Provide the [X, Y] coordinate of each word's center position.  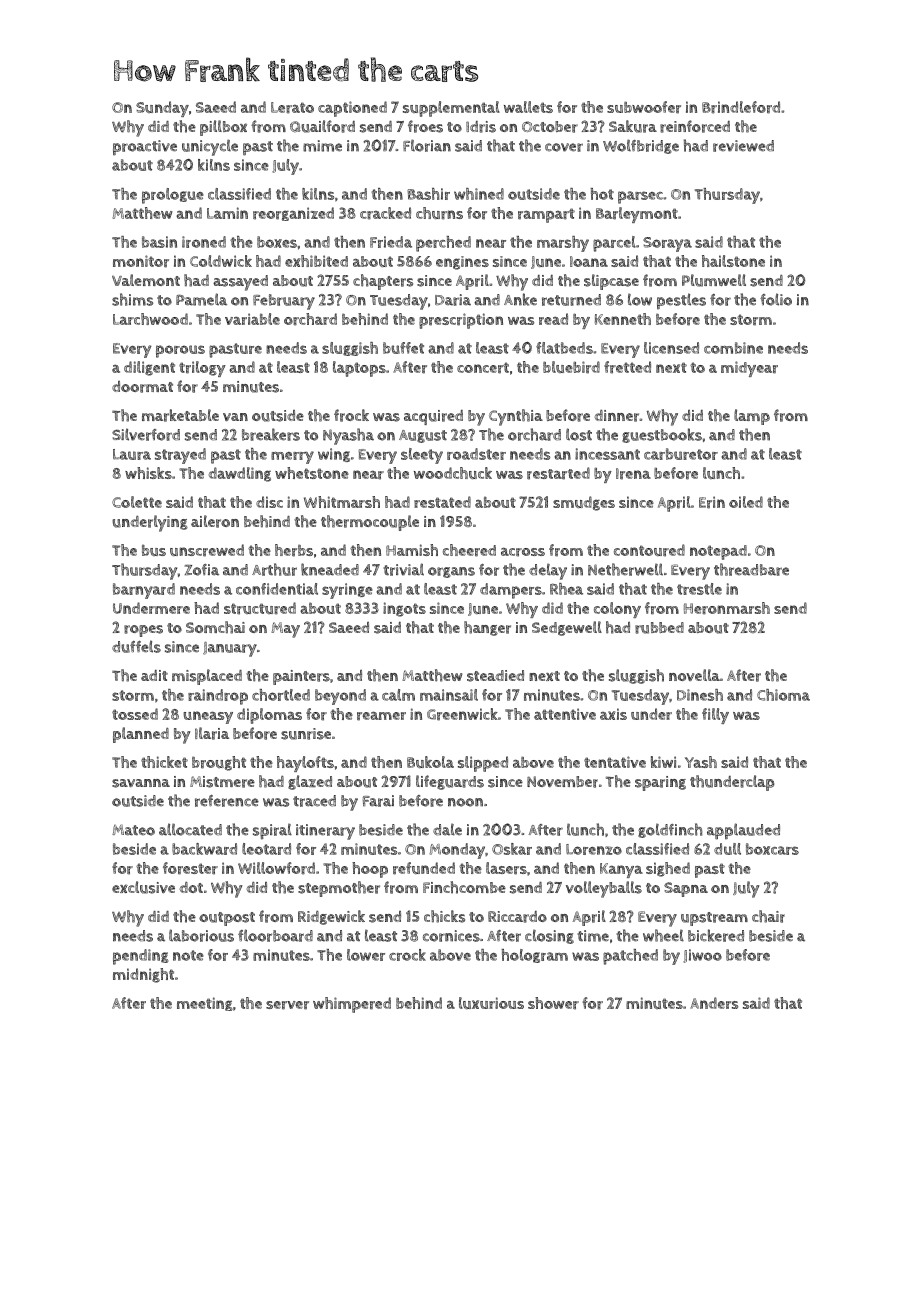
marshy [563, 244]
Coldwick [221, 261]
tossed [135, 714]
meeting [205, 1004]
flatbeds [564, 348]
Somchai [215, 627]
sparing [660, 783]
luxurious [491, 1003]
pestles [681, 301]
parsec [640, 197]
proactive [145, 147]
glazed [310, 782]
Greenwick [462, 714]
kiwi [663, 762]
